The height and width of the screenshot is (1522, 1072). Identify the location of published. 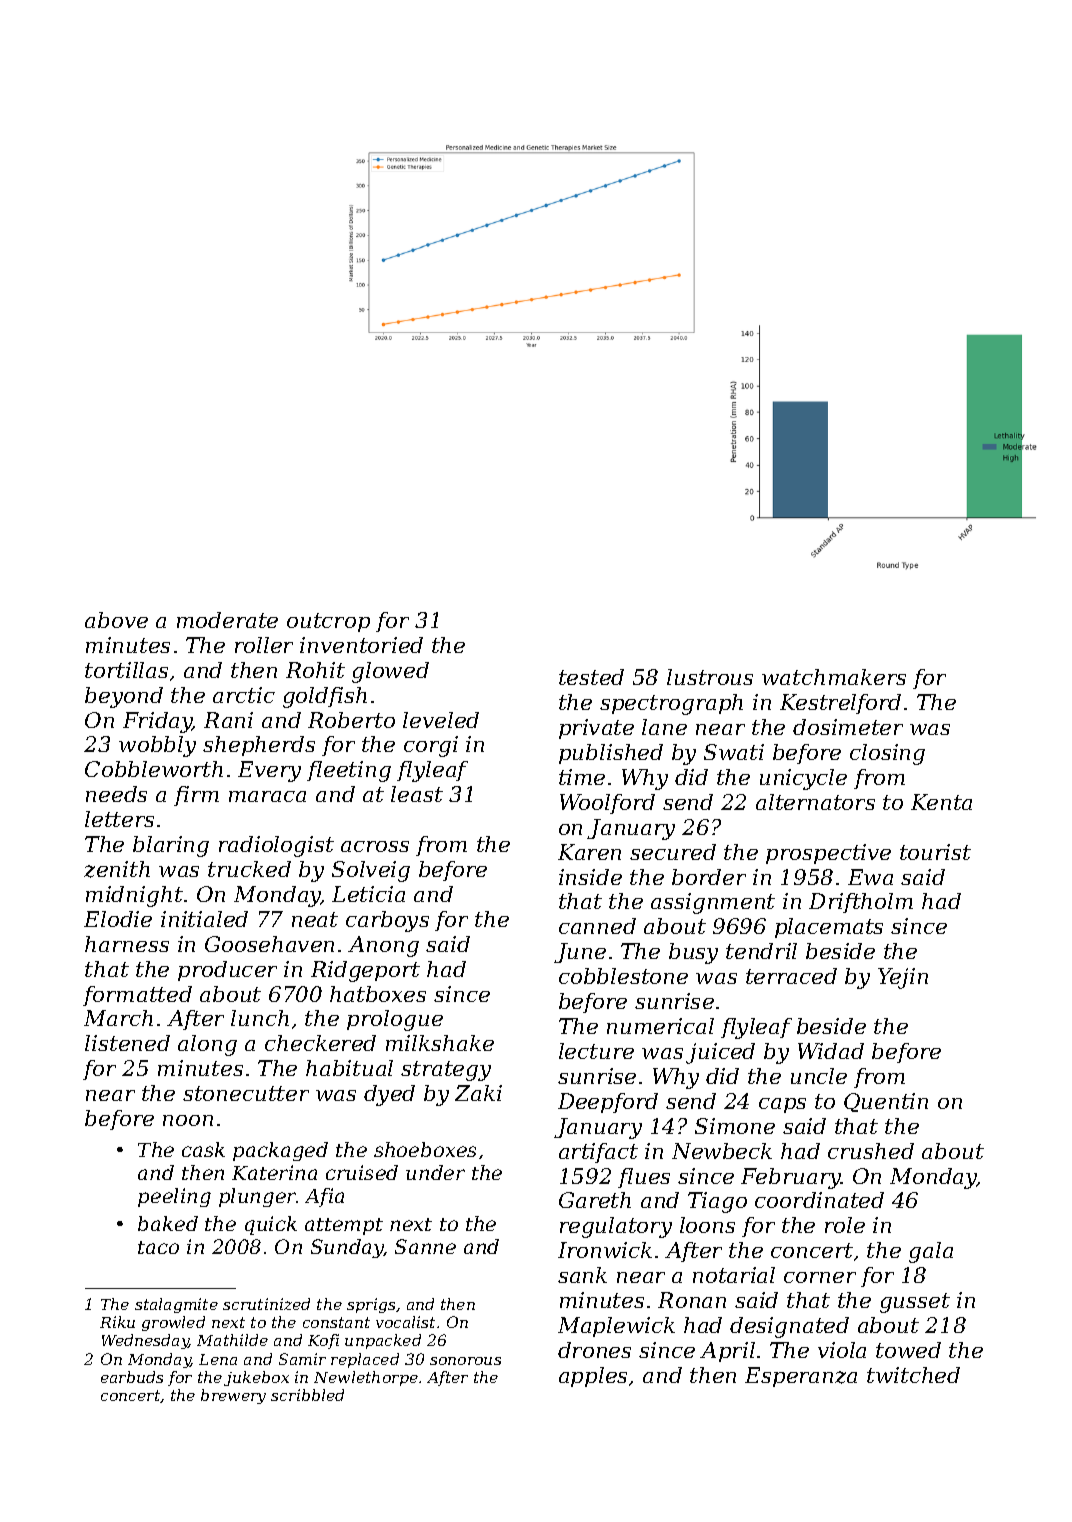
(611, 754).
